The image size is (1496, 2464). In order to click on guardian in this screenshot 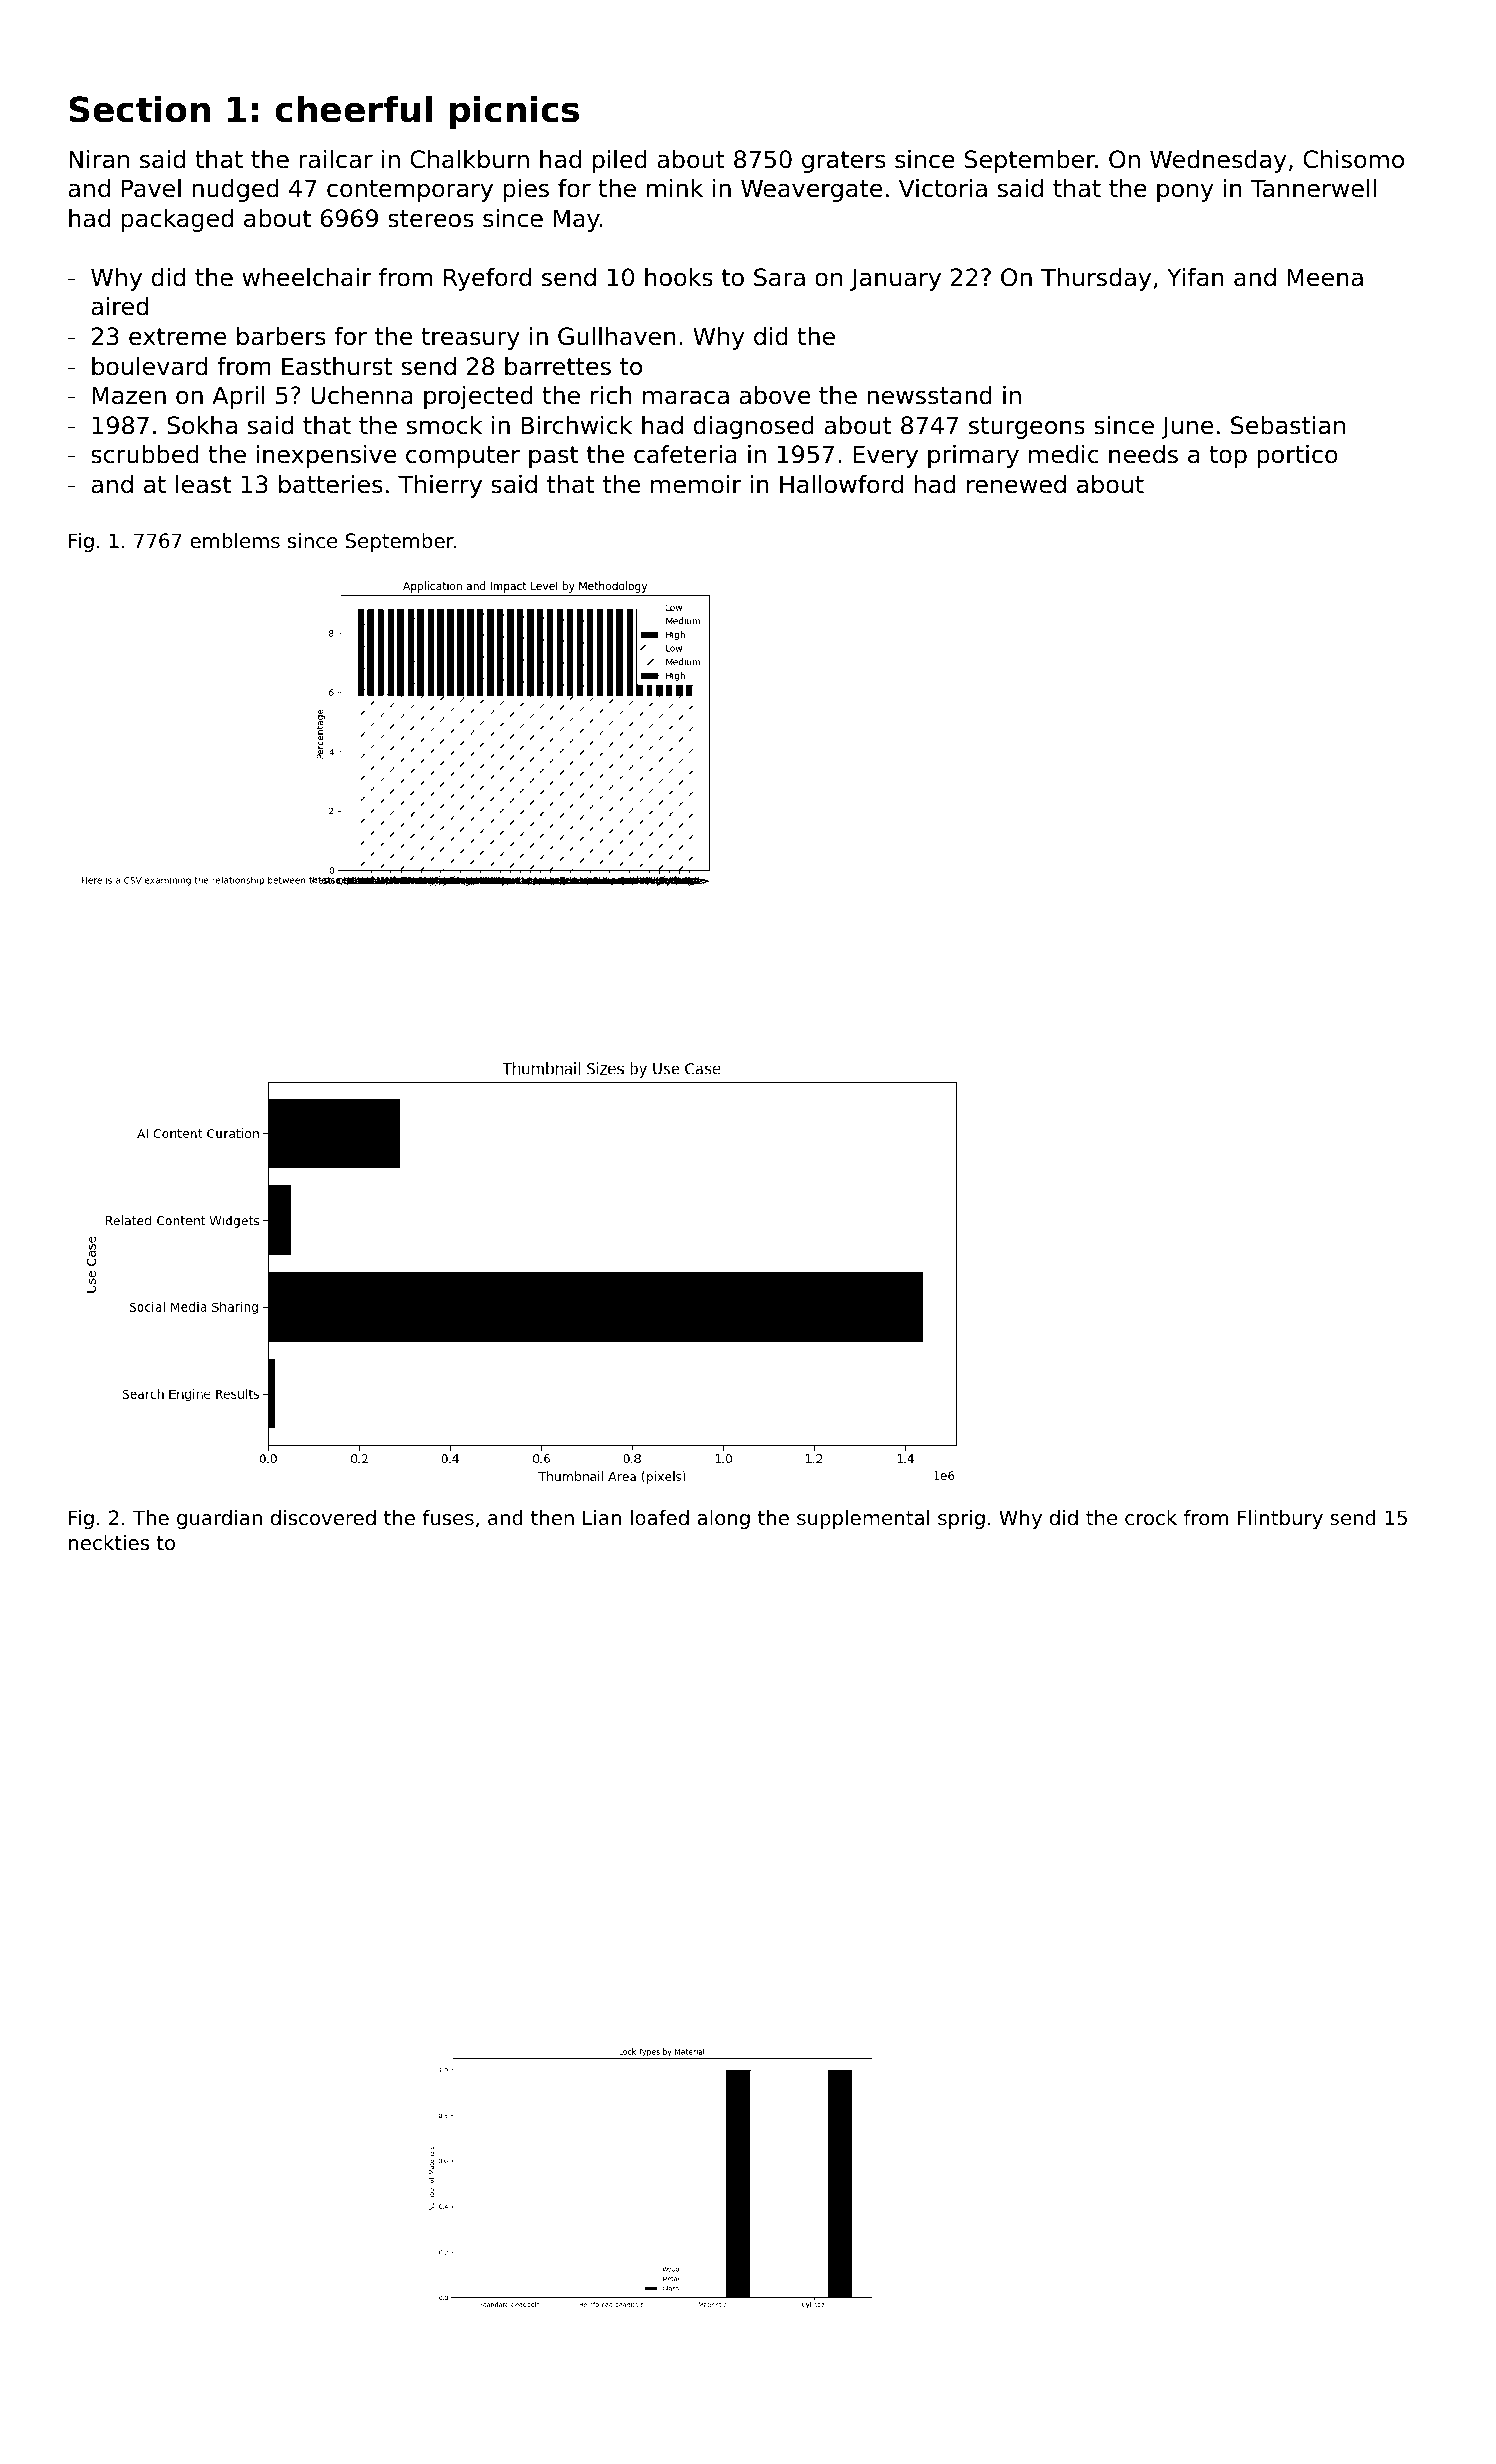, I will do `click(219, 1519)`.
